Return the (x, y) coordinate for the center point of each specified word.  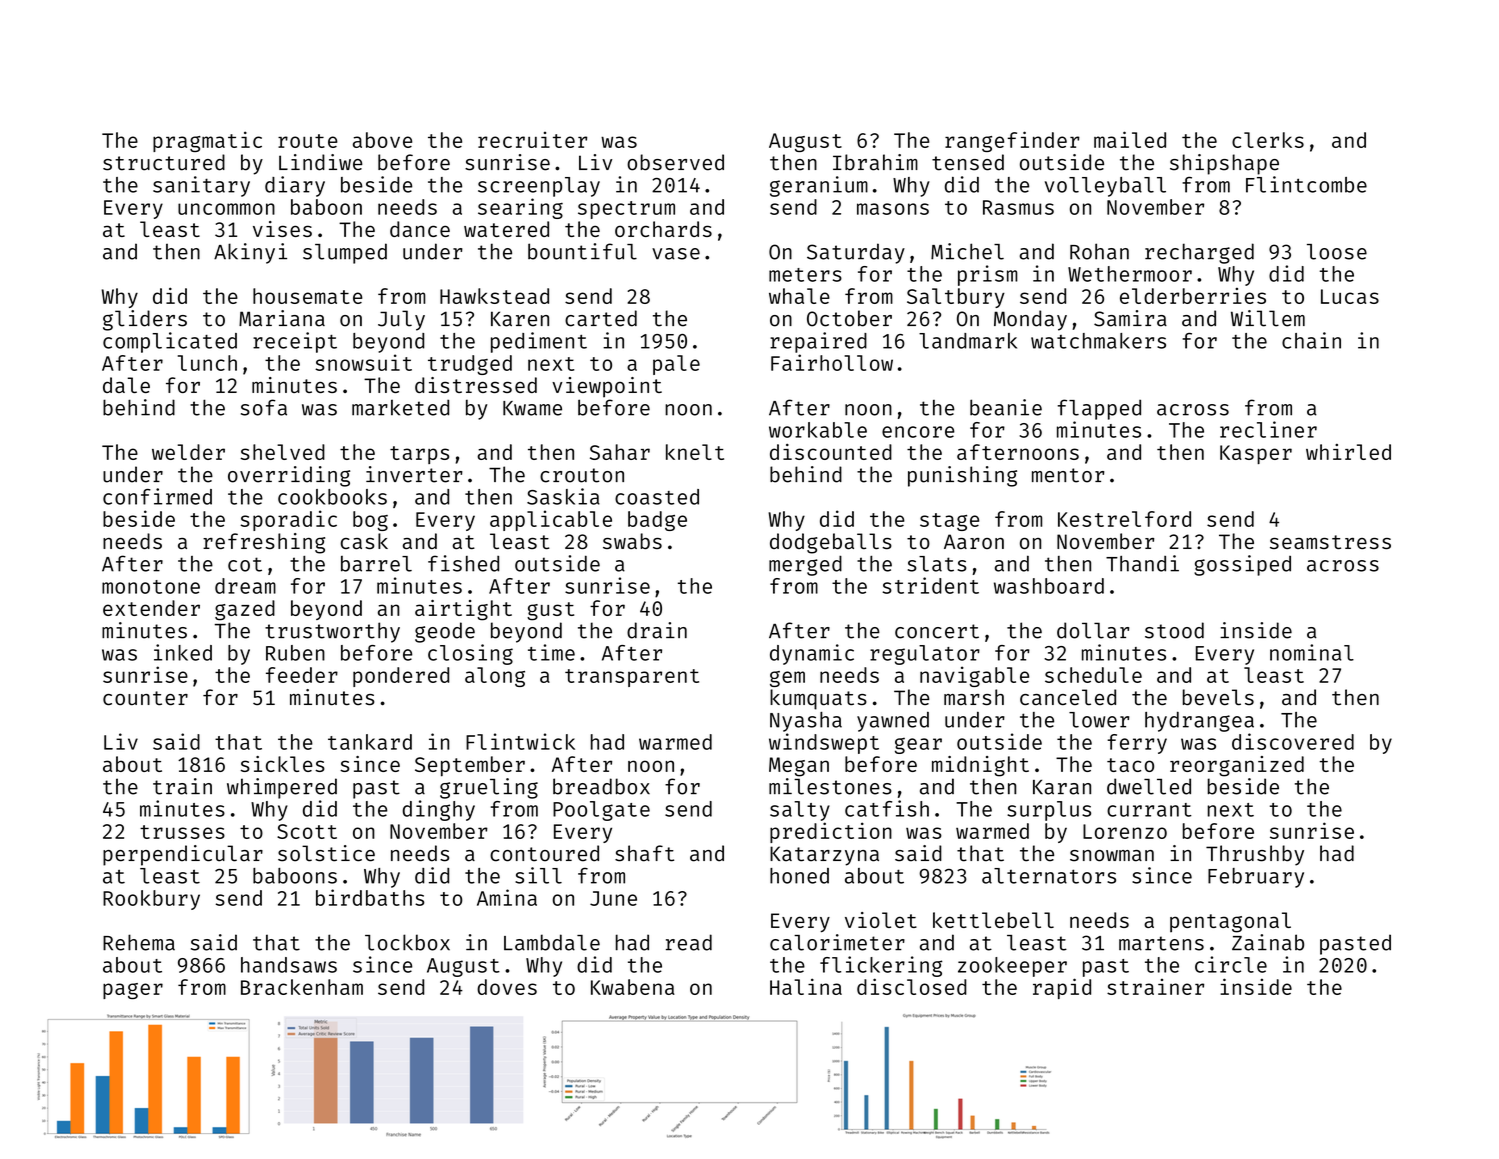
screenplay (539, 187)
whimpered (282, 788)
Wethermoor (1130, 274)
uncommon (226, 209)
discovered (1293, 741)
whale (799, 296)
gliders (145, 320)
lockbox (407, 942)
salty (800, 811)
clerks (1268, 140)
